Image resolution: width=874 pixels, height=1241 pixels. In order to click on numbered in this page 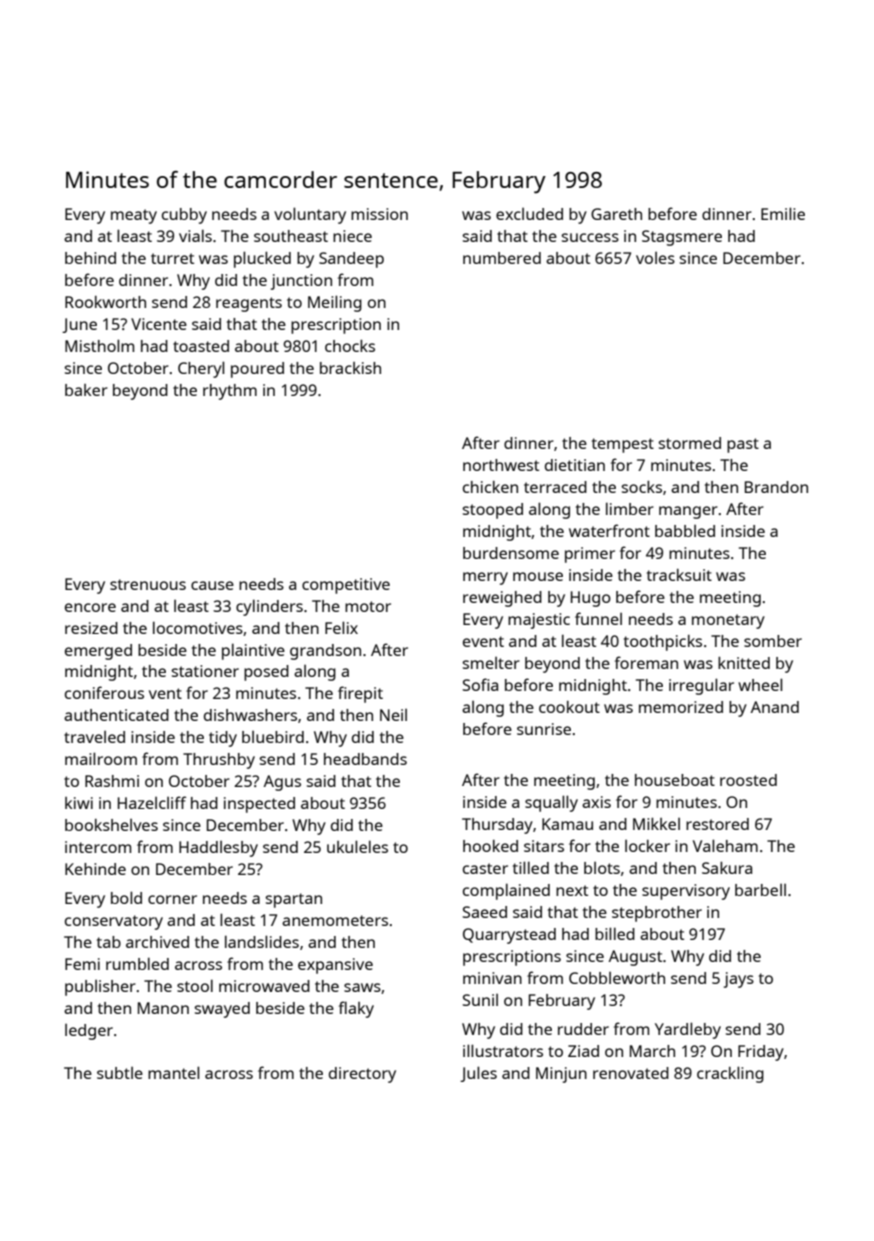, I will do `click(502, 258)`.
